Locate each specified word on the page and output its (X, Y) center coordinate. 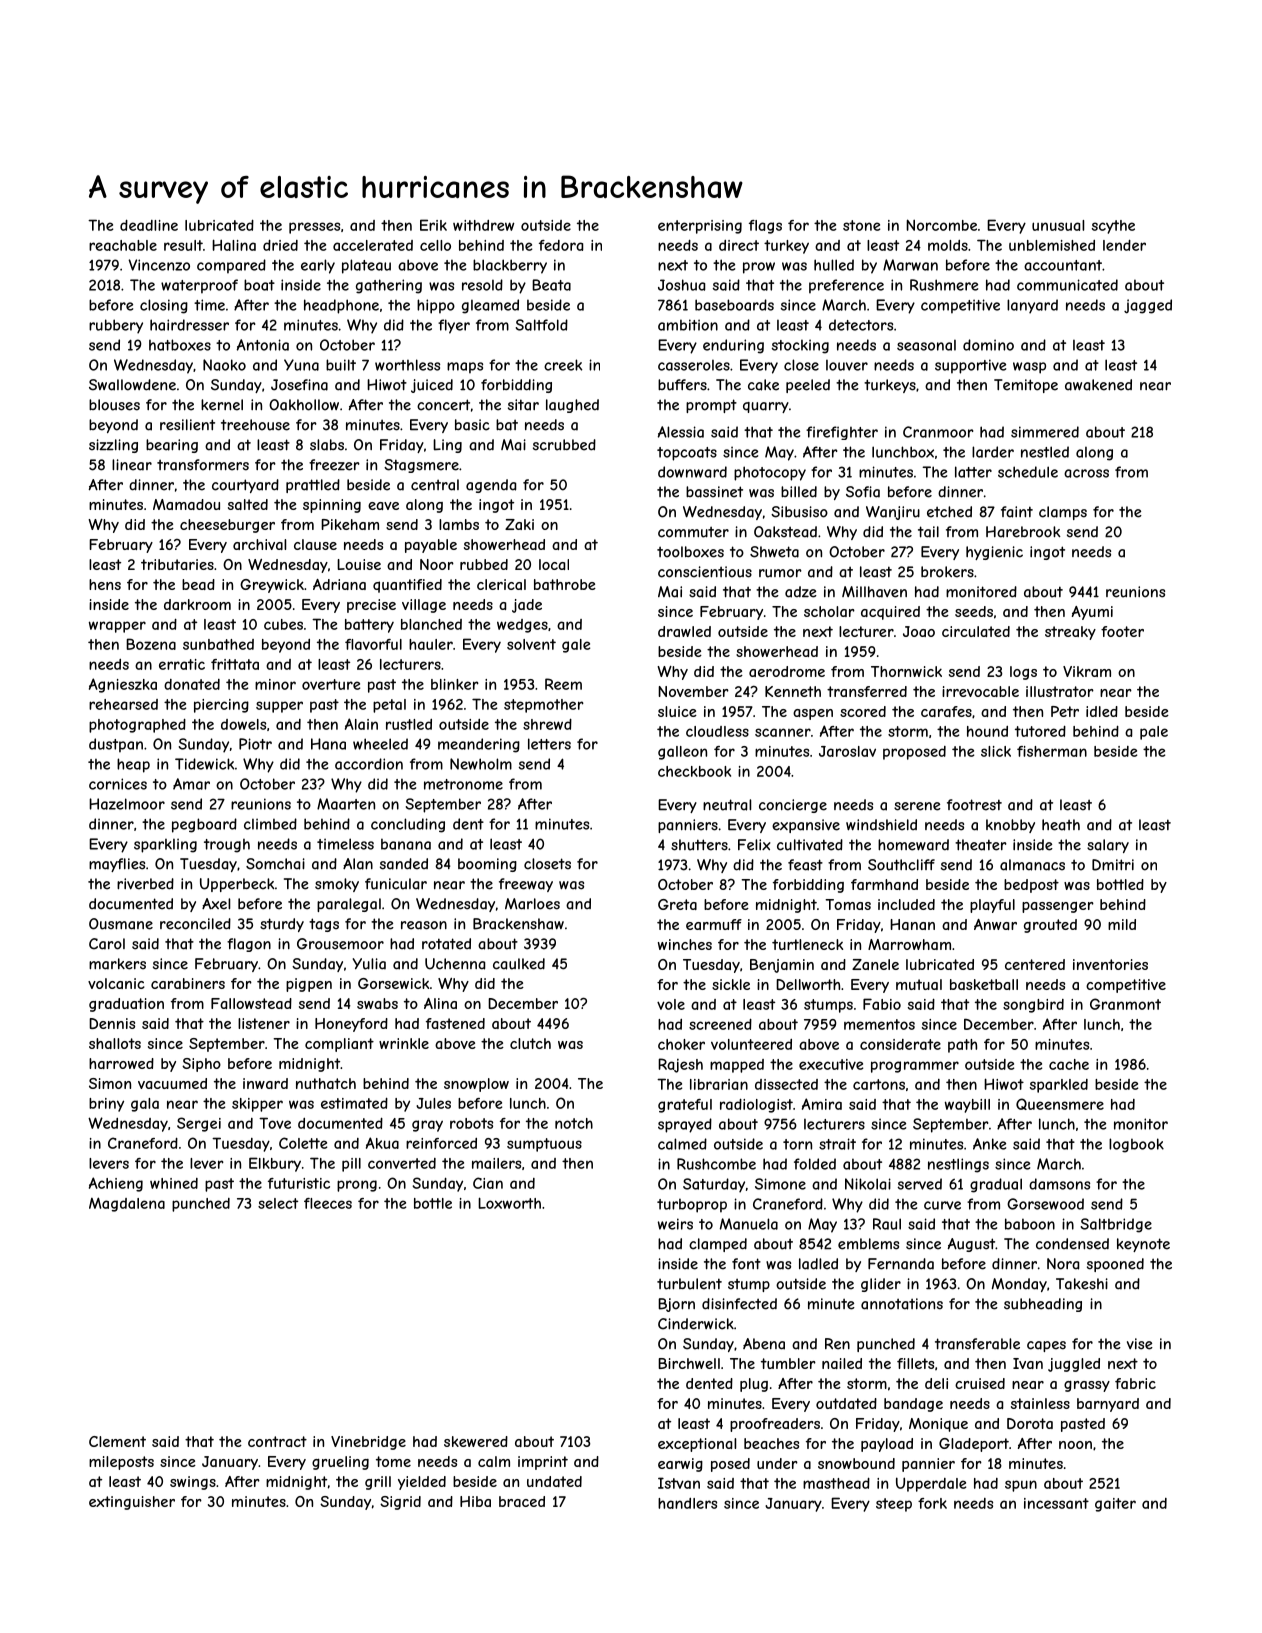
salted (248, 504)
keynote (1143, 1245)
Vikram (1087, 671)
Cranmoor (938, 432)
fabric (1135, 1383)
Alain (361, 724)
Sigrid (400, 1503)
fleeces (328, 1203)
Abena (764, 1344)
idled (1102, 711)
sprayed (685, 1125)
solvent (531, 644)
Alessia (681, 432)
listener (264, 1023)
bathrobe (565, 584)
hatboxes (180, 345)
